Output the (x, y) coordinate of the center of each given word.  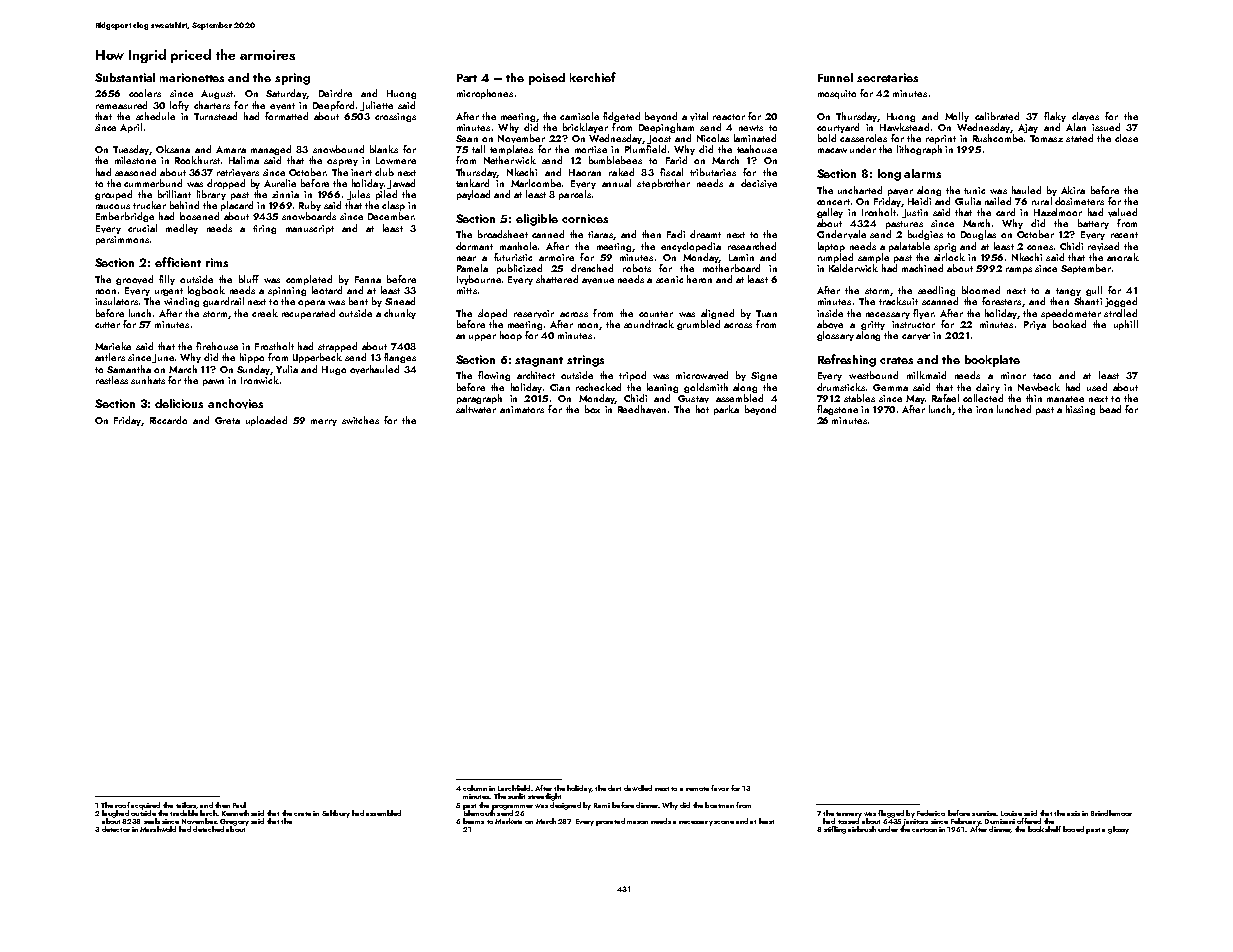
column (475, 788)
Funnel (835, 77)
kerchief (593, 77)
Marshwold (158, 829)
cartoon (924, 830)
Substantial (125, 77)
